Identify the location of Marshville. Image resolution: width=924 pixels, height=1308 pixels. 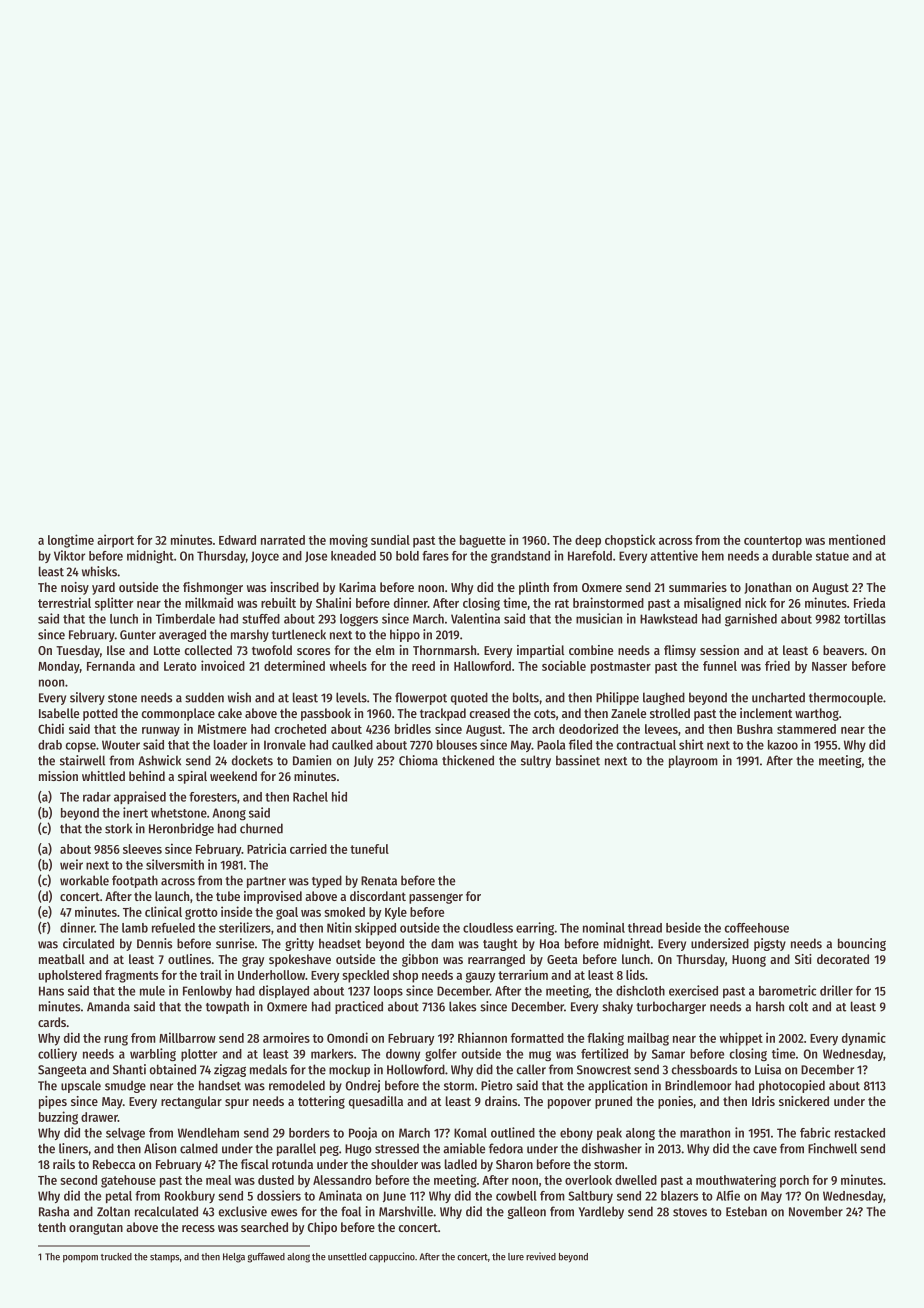
(406, 1211).
